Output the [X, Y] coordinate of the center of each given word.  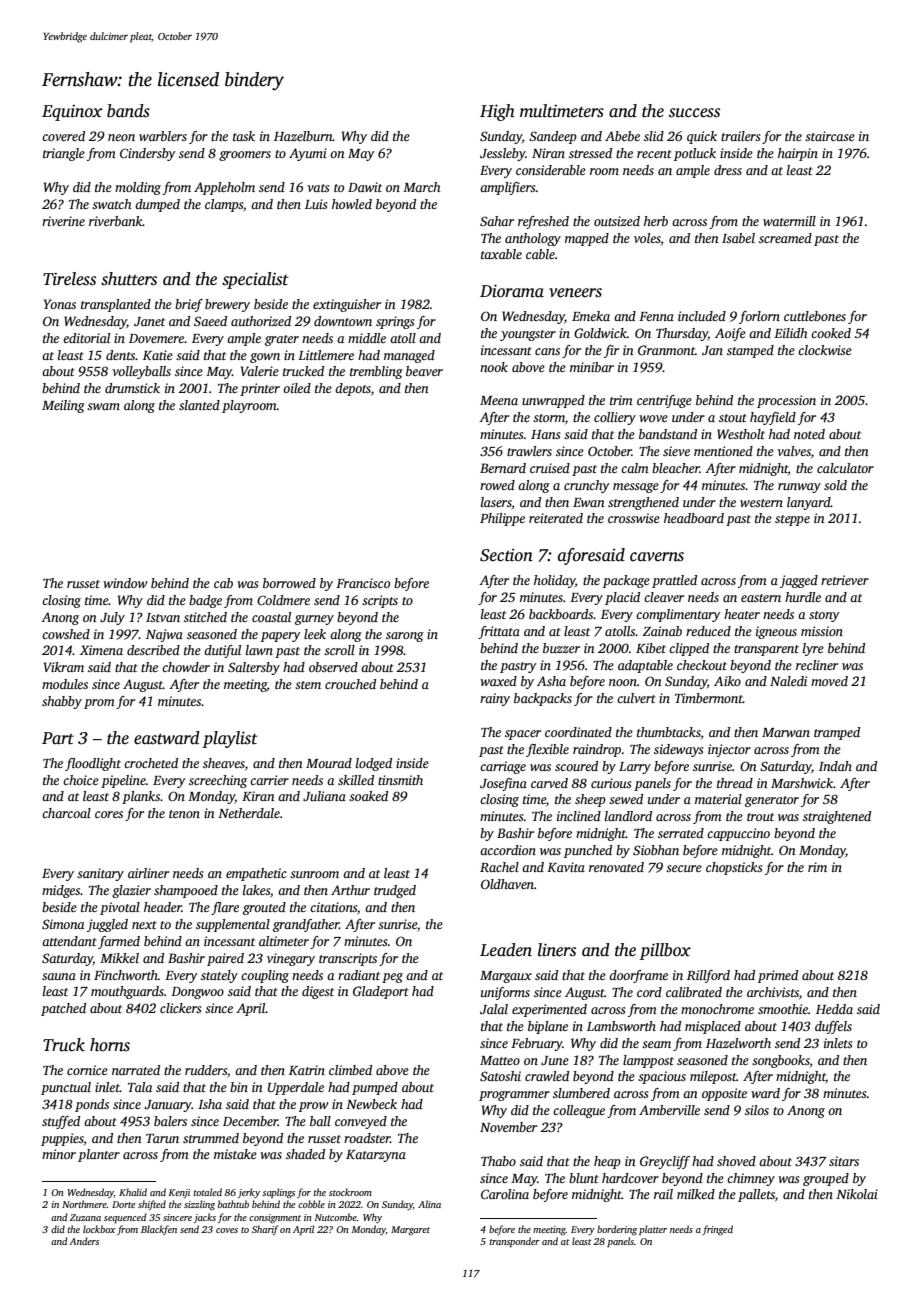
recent [654, 154]
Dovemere [156, 338]
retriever [845, 580]
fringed [717, 1230]
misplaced [713, 1027]
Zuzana [85, 1217]
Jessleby [502, 154]
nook [494, 367]
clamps [224, 205]
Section [506, 555]
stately [219, 976]
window [125, 583]
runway [799, 488]
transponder [514, 1242]
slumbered [581, 1093]
